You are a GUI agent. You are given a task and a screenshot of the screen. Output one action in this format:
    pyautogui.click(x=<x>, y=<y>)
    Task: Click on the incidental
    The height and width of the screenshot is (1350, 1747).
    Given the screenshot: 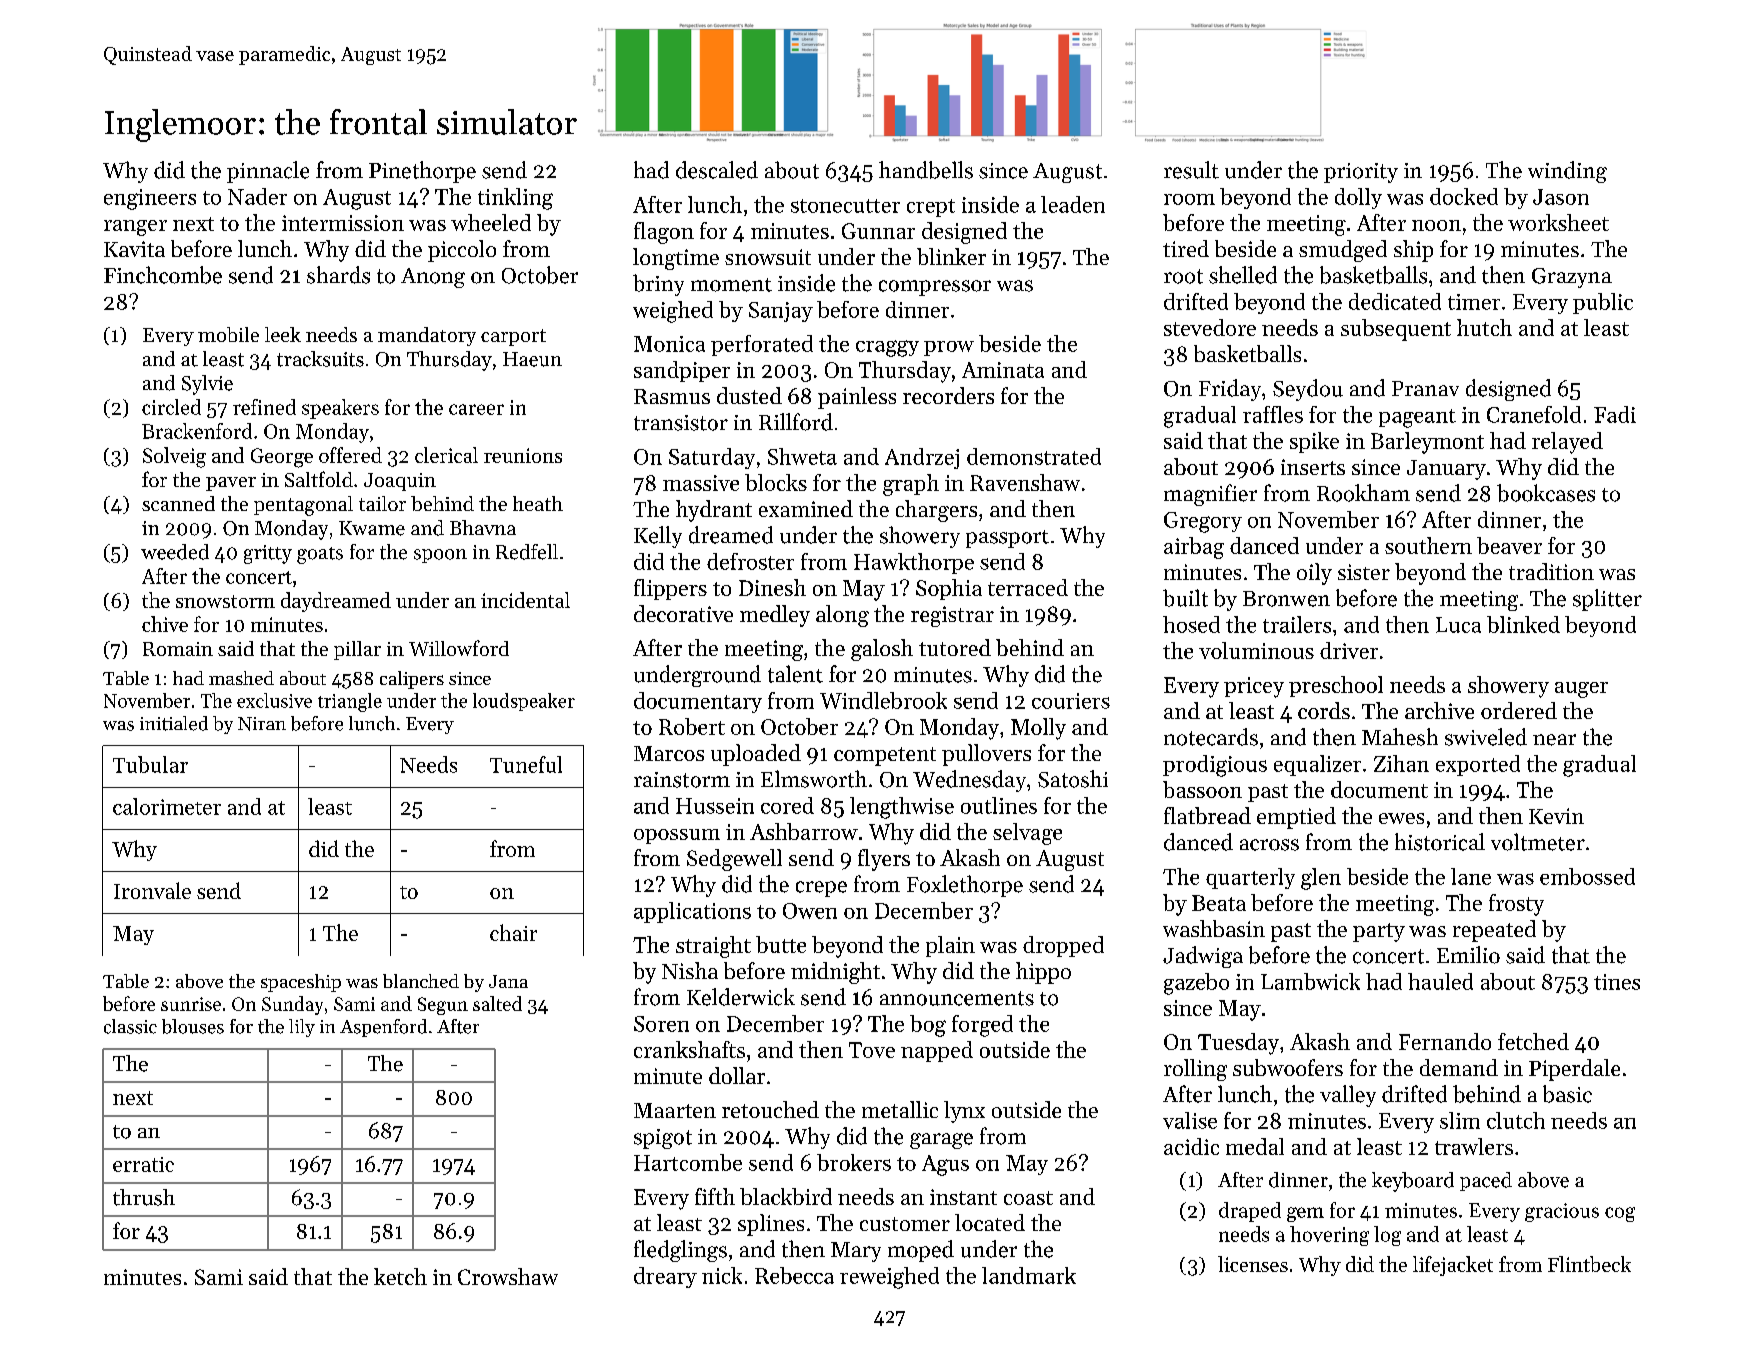 What is the action you would take?
    pyautogui.click(x=525, y=600)
